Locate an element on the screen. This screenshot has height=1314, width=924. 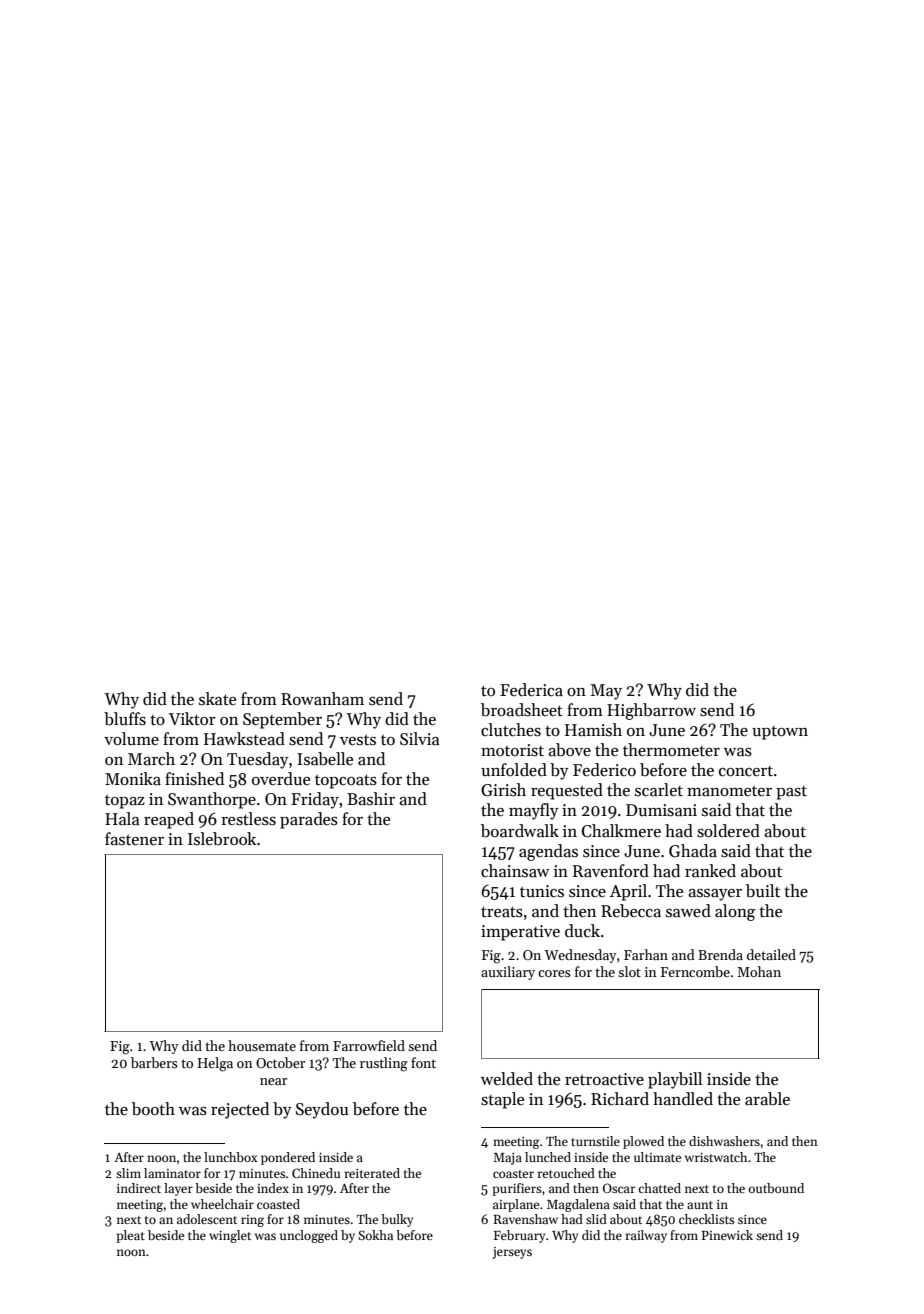
pleat is located at coordinates (130, 1236).
